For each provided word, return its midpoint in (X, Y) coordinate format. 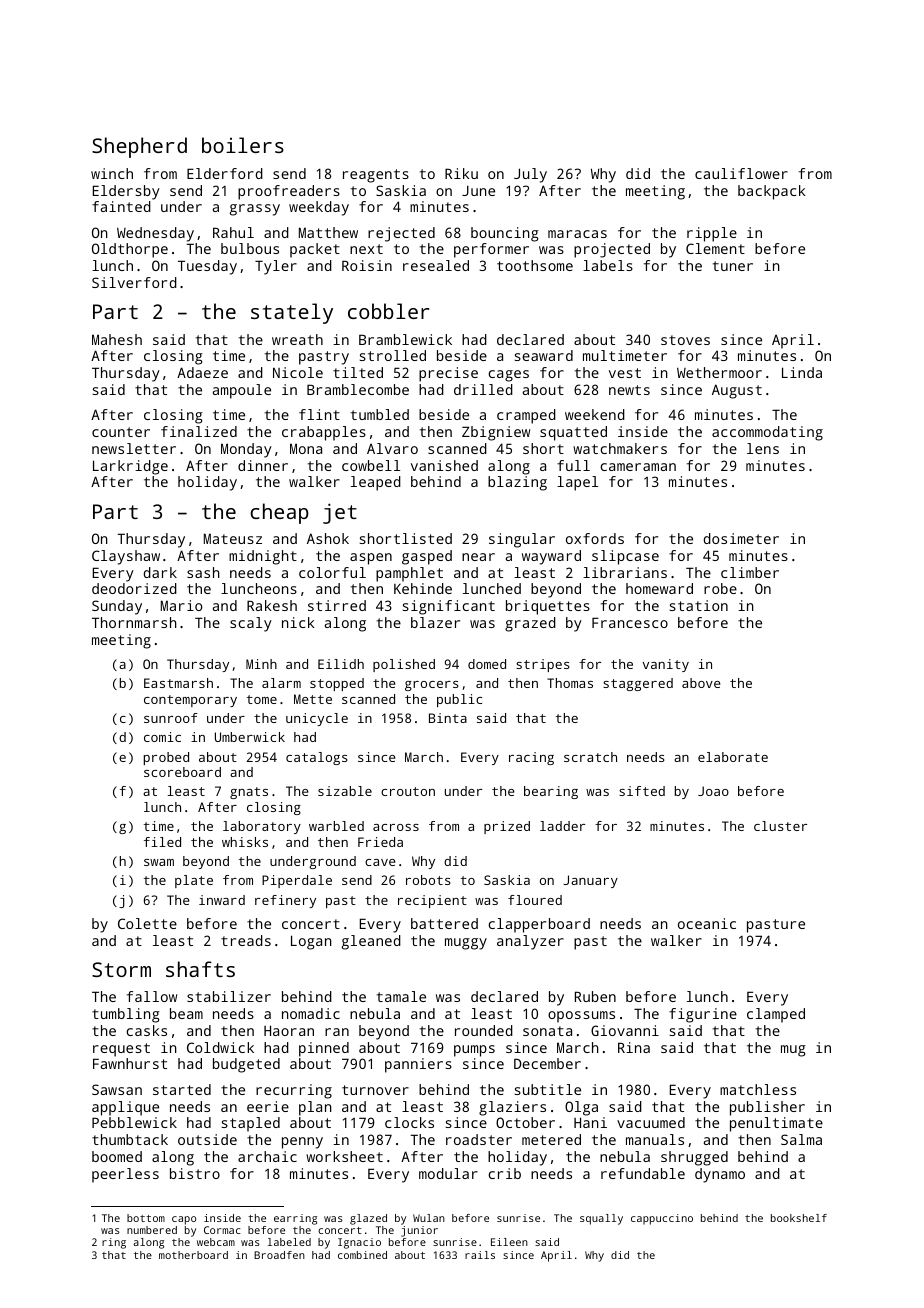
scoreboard (182, 772)
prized (507, 827)
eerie (268, 1106)
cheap (279, 513)
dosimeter (741, 538)
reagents (376, 176)
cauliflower (741, 173)
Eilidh (341, 664)
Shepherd (139, 147)
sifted (642, 791)
